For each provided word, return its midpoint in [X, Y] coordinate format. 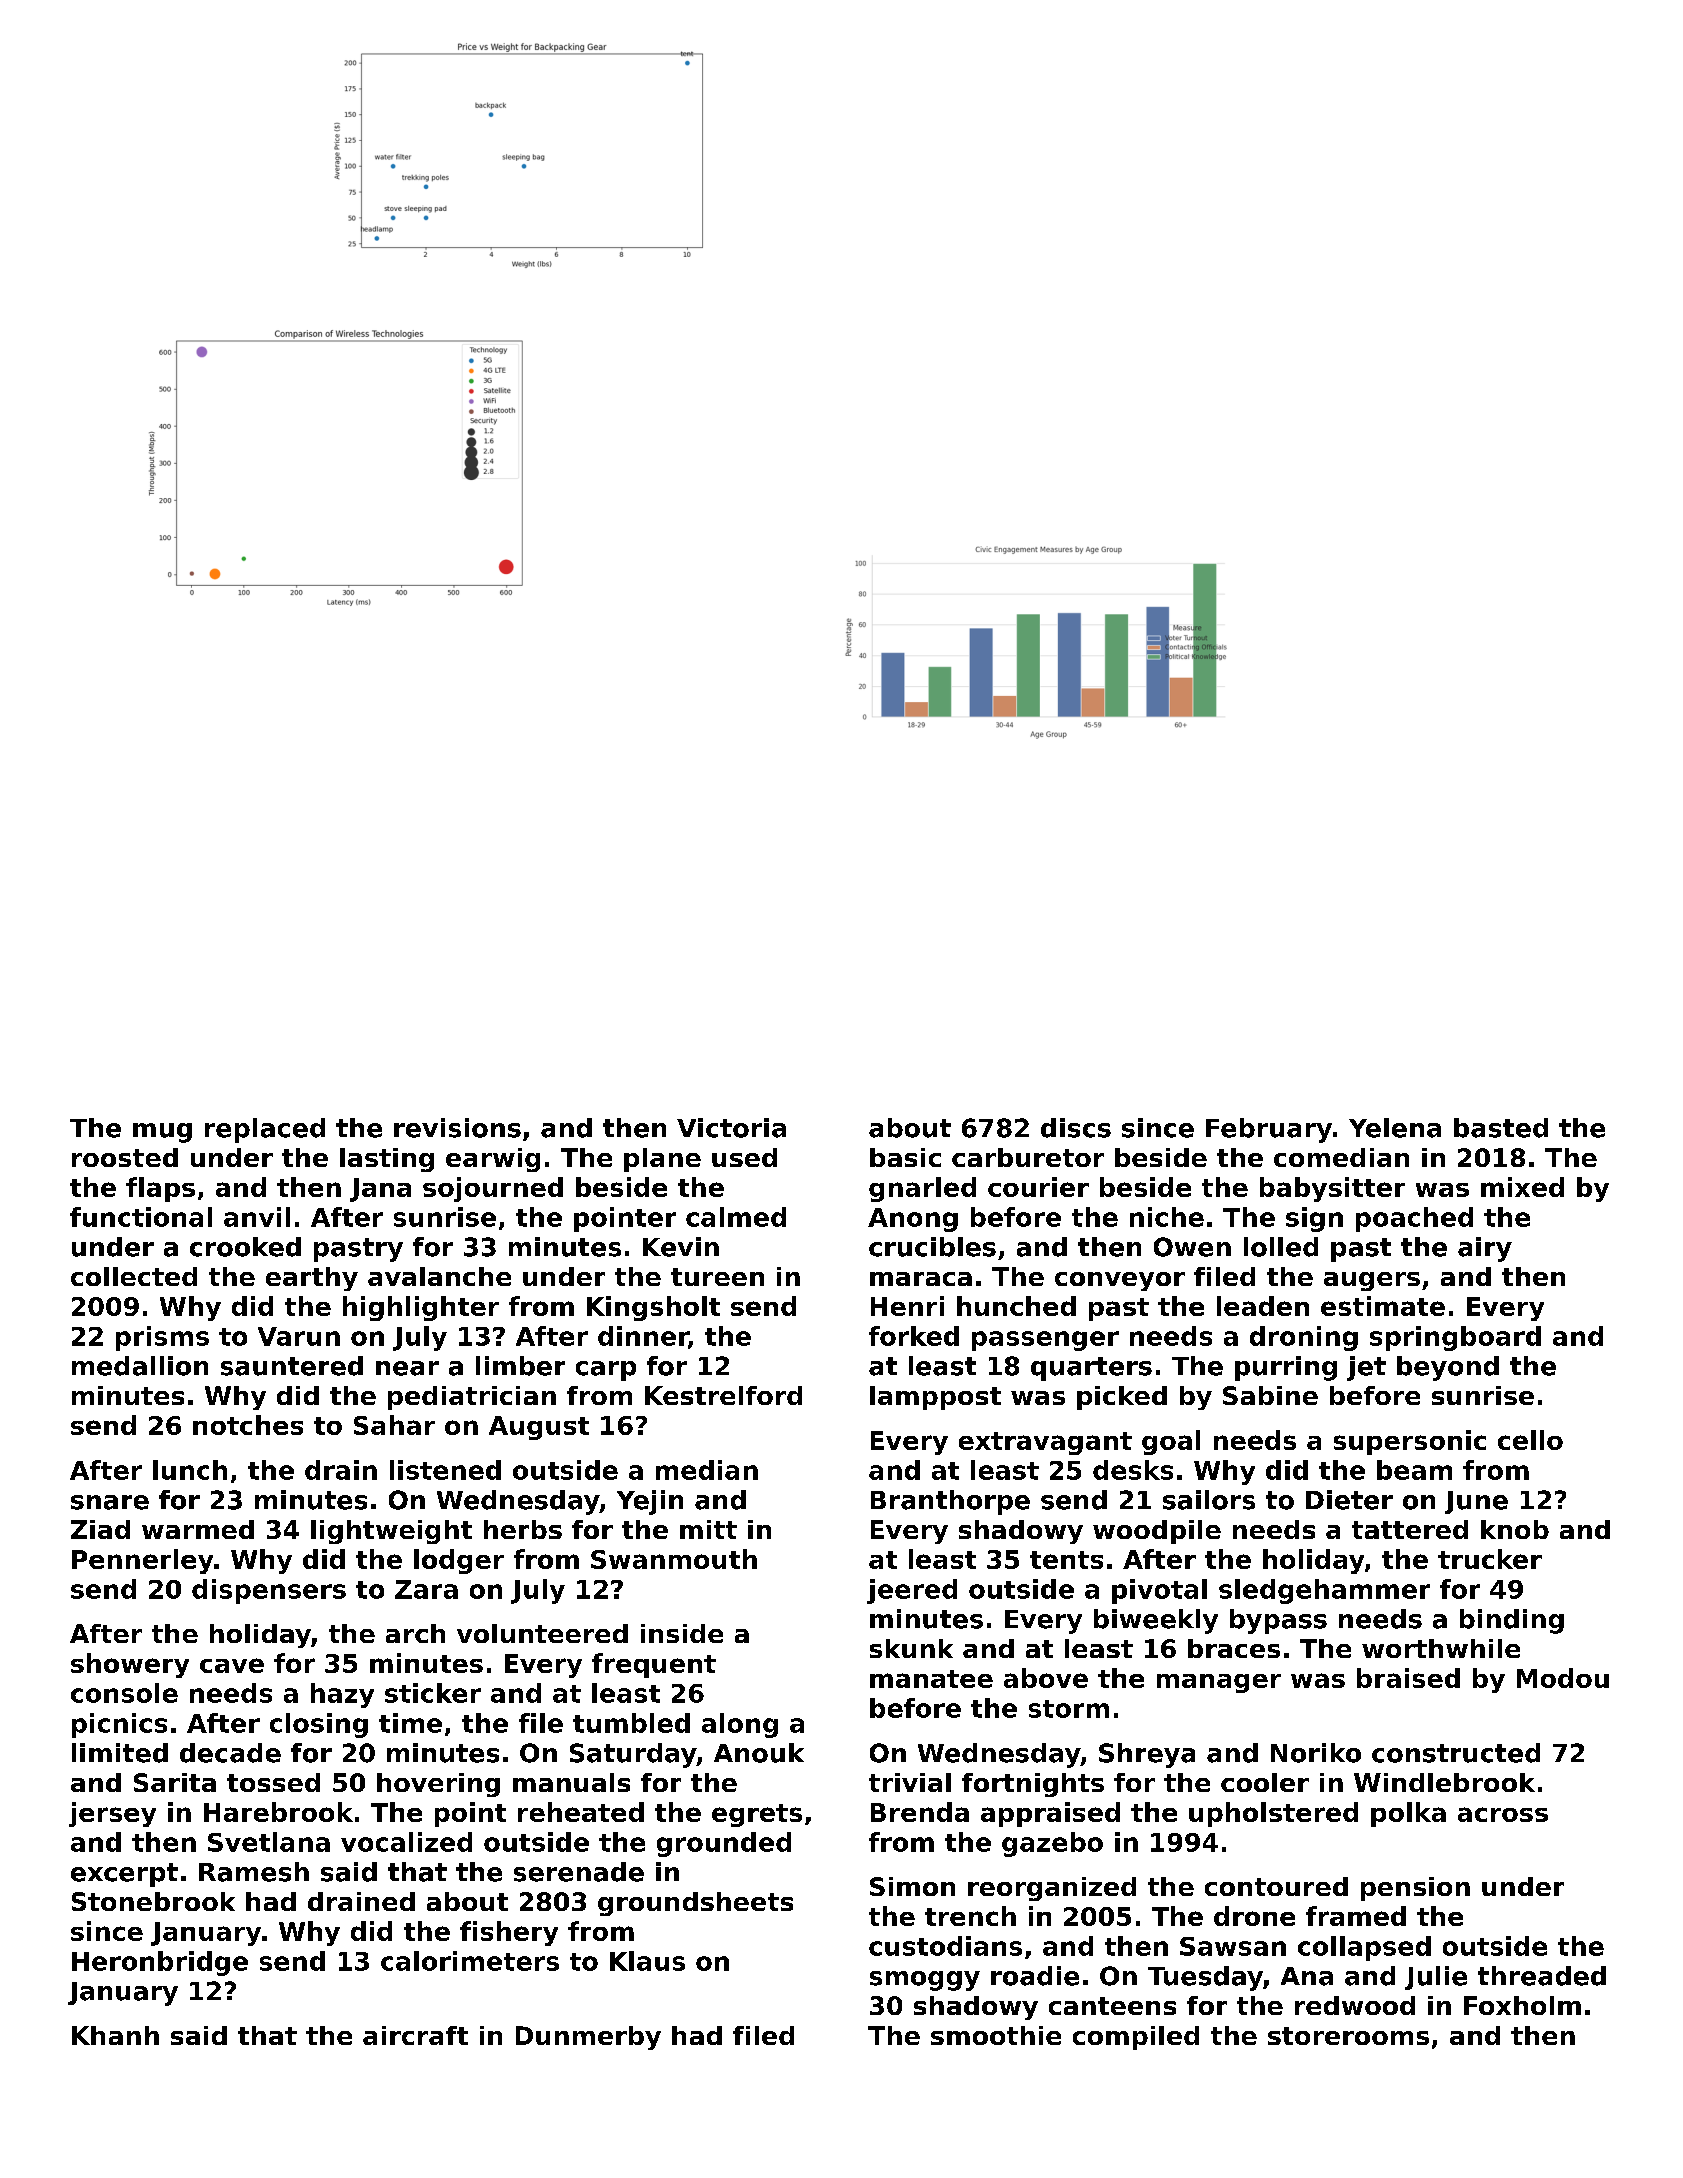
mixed [1522, 1187]
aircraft [415, 2035]
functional [141, 1217]
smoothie [996, 2035]
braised [1408, 1678]
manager [1219, 1683]
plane [662, 1160]
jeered [912, 1591]
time [410, 1723]
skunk [911, 1648]
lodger [459, 1561]
